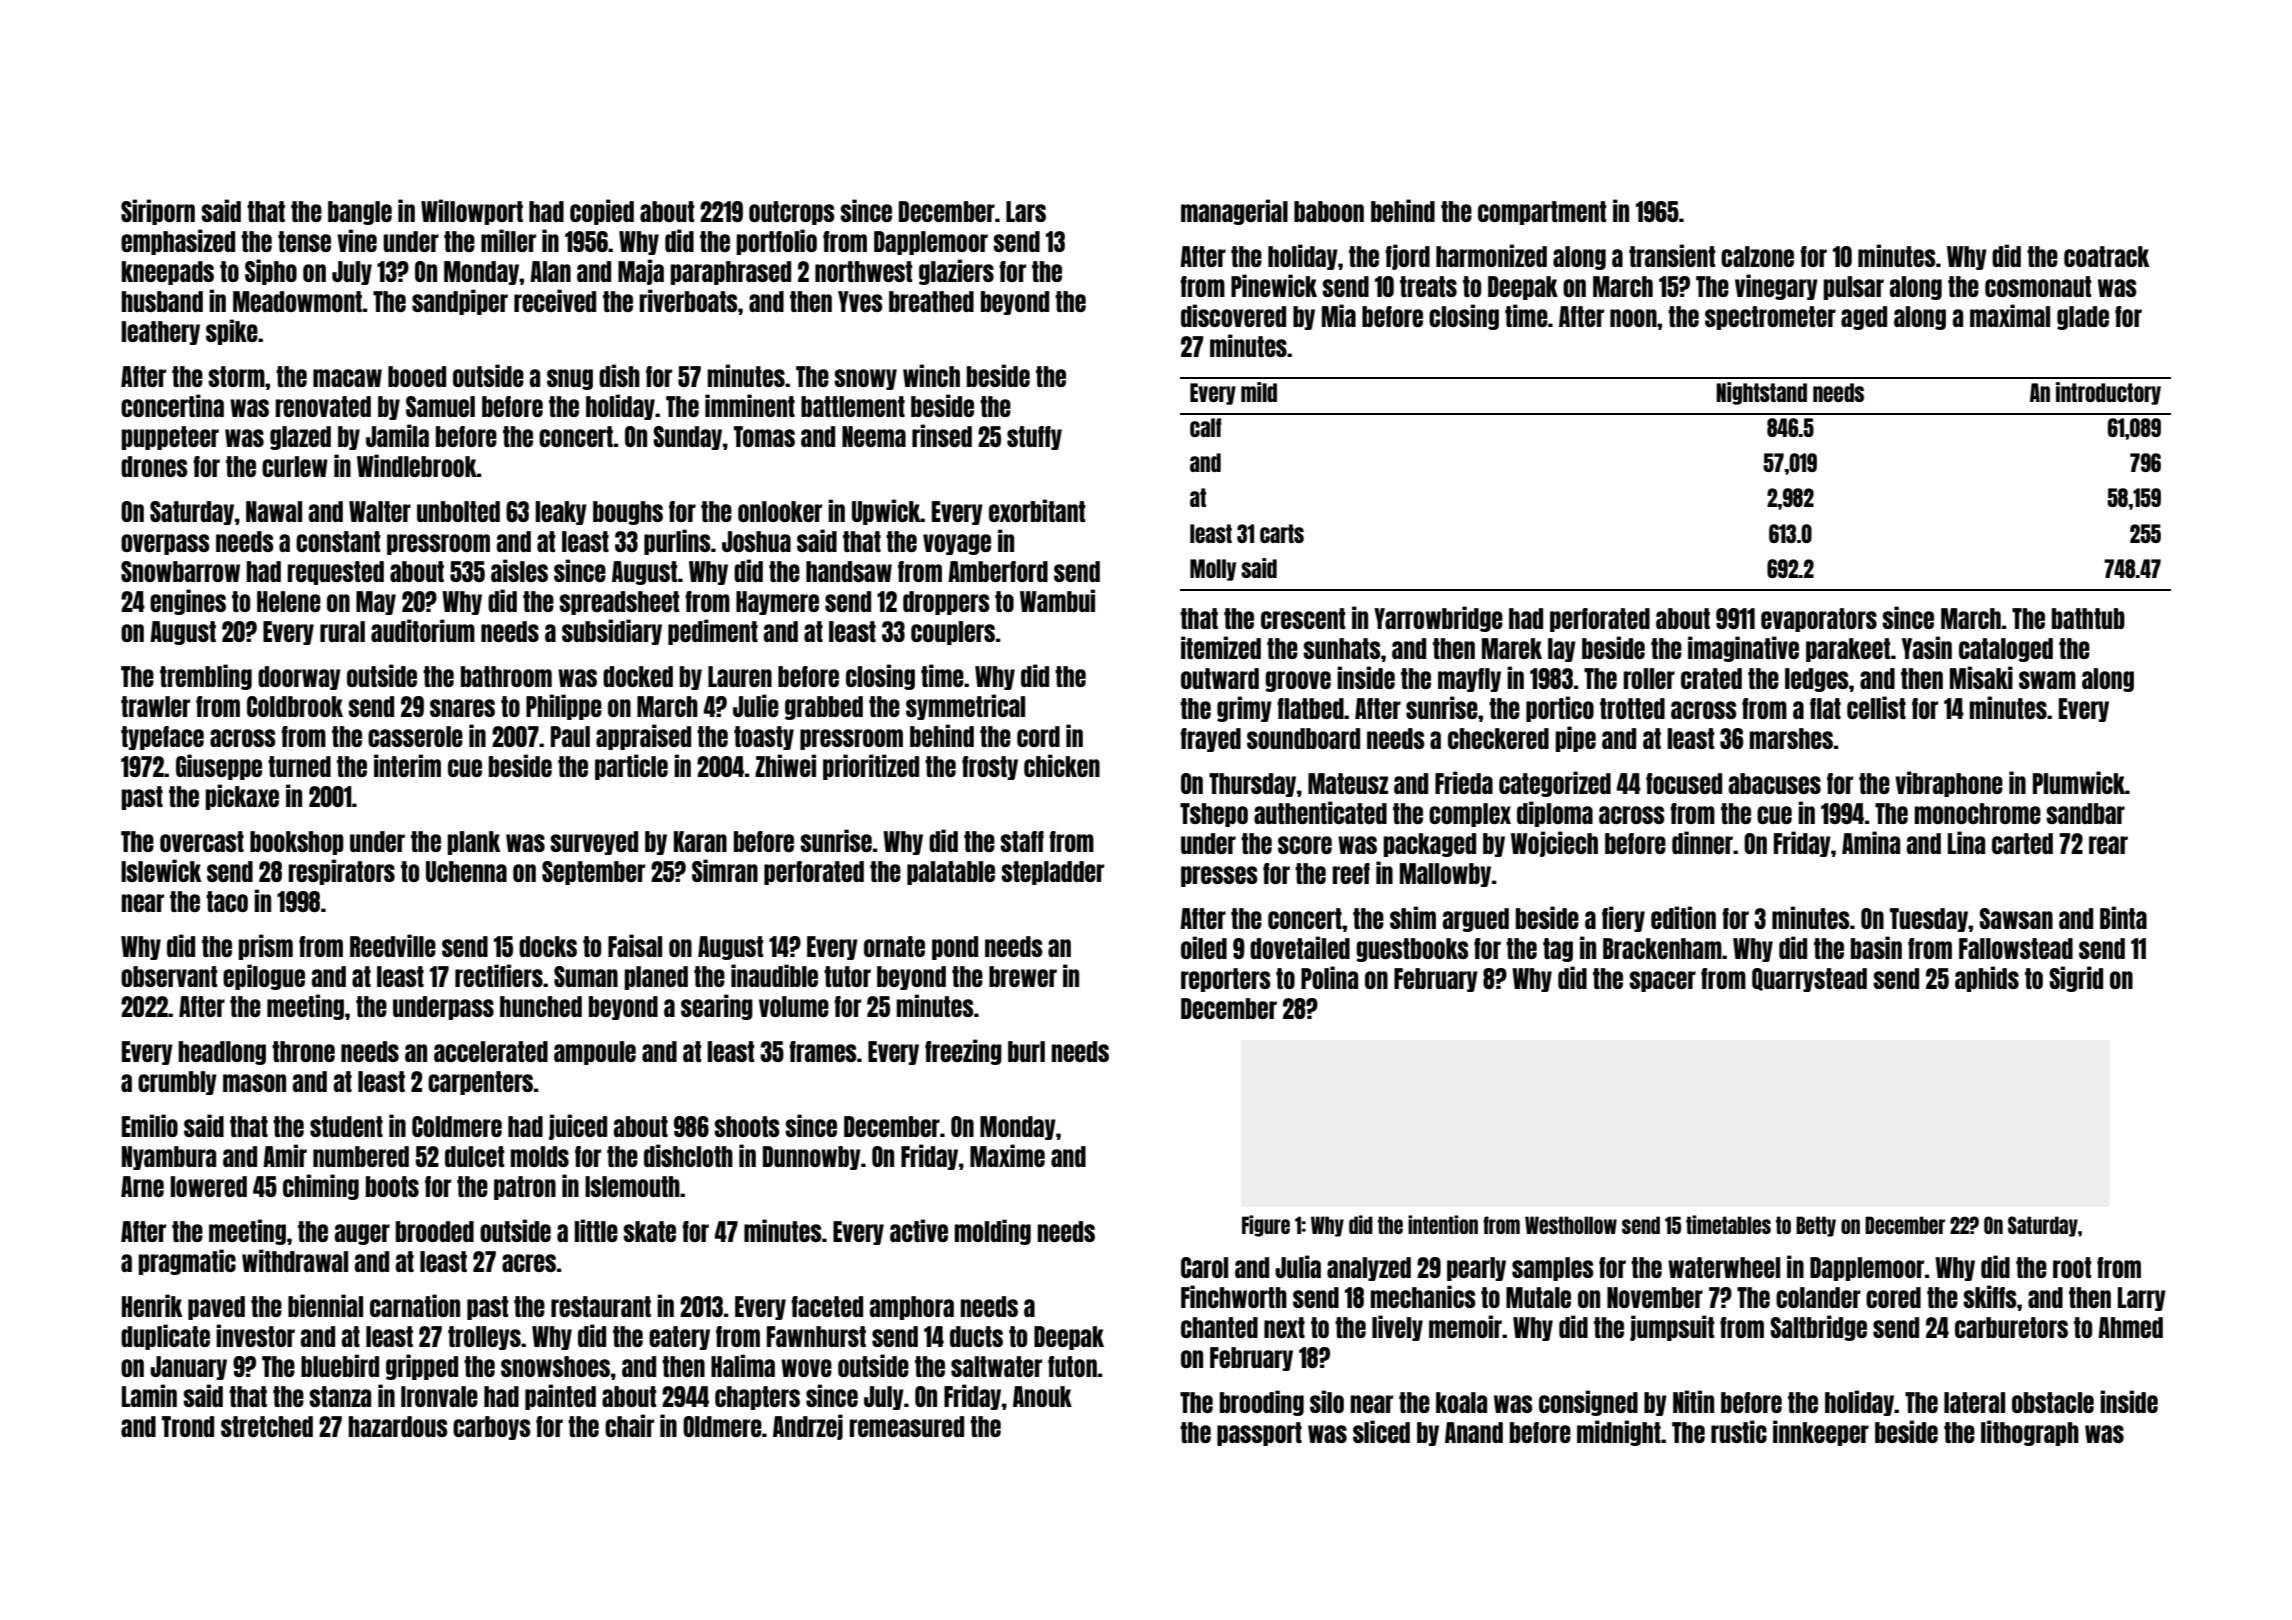 The height and width of the screenshot is (1620, 2292). What do you see at coordinates (295, 1260) in the screenshot?
I see `withdrawal` at bounding box center [295, 1260].
